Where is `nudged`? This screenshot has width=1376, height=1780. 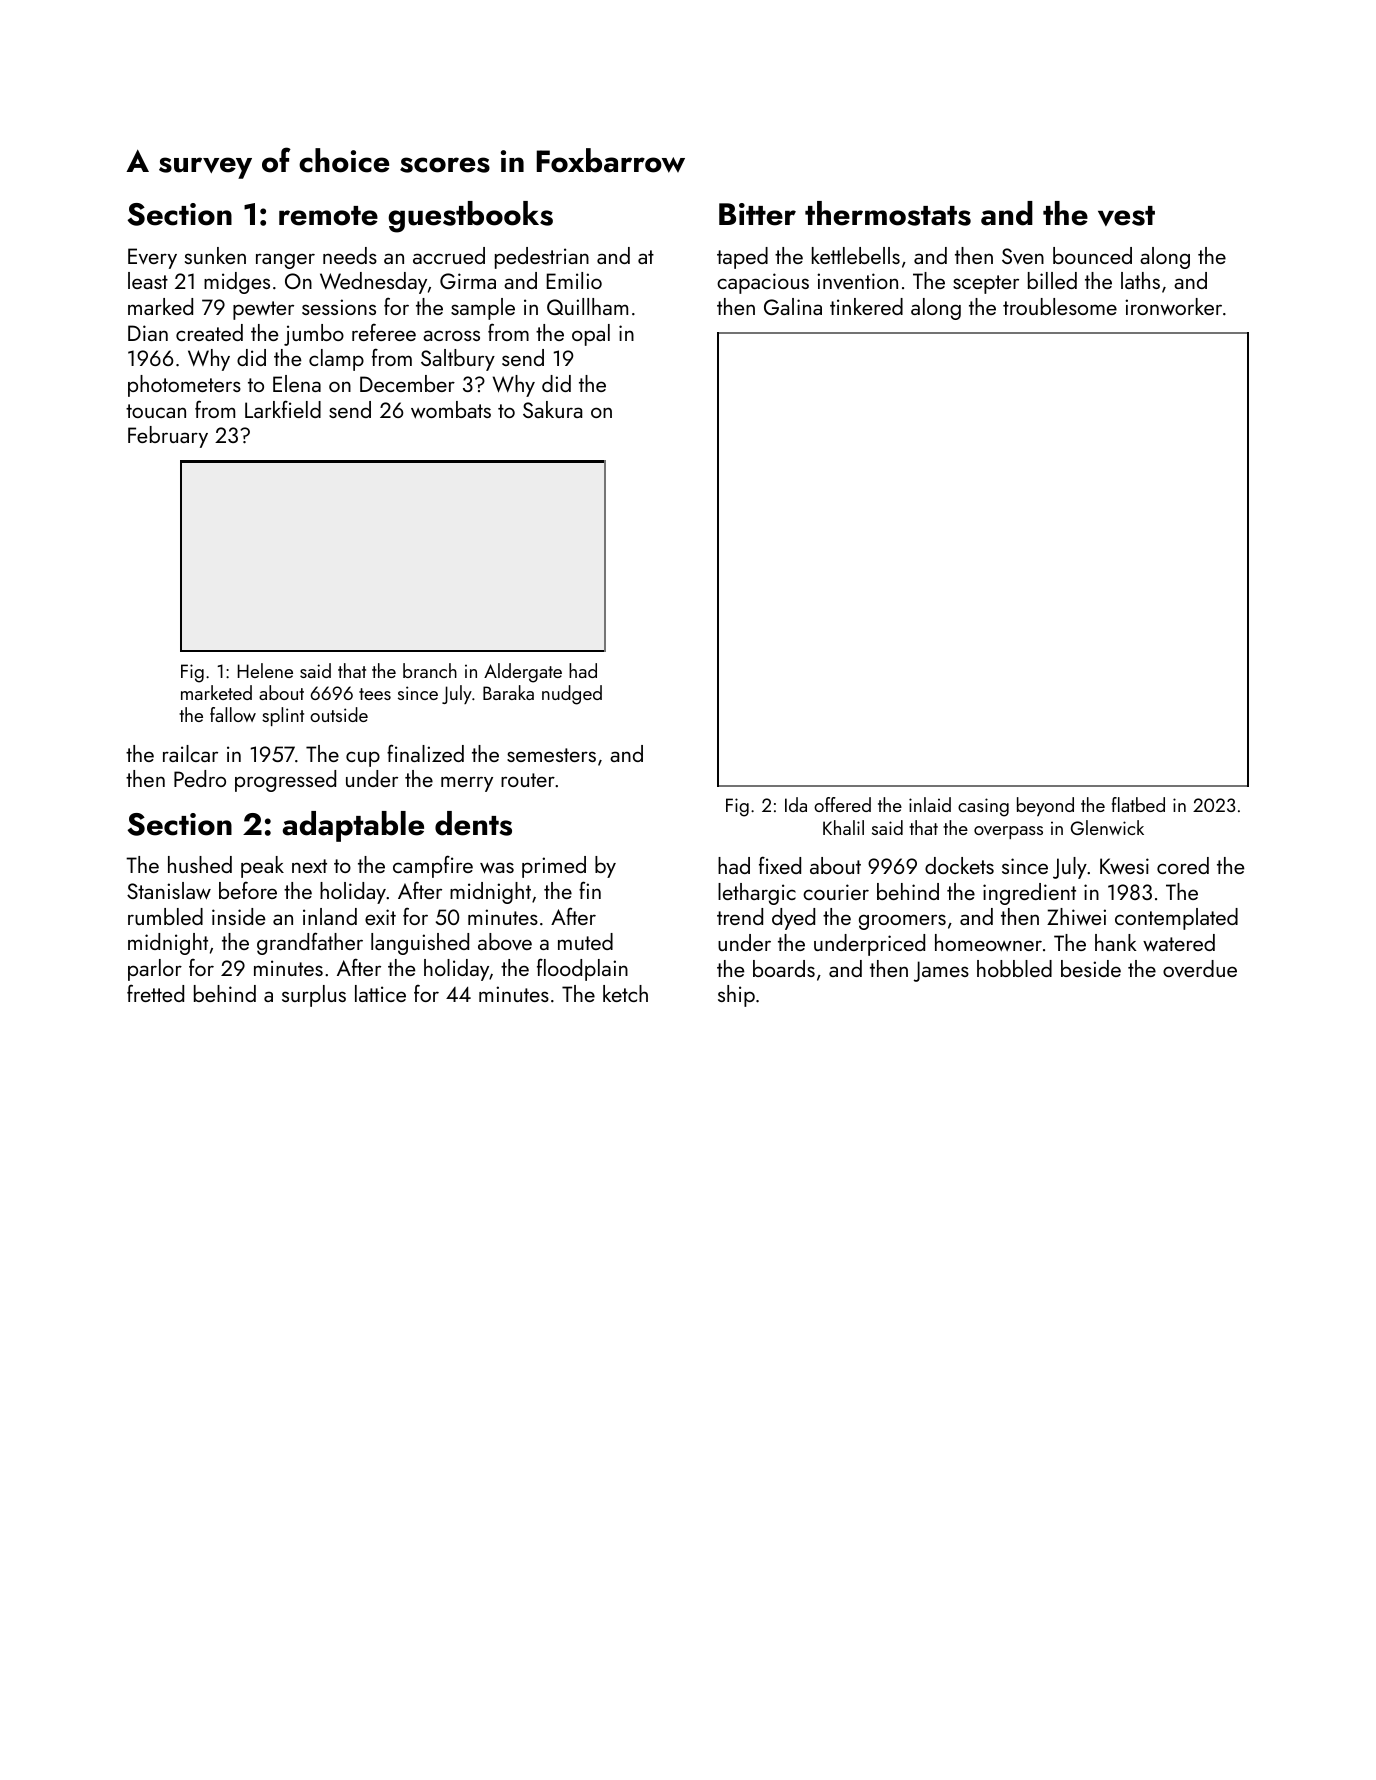 nudged is located at coordinates (572, 695).
